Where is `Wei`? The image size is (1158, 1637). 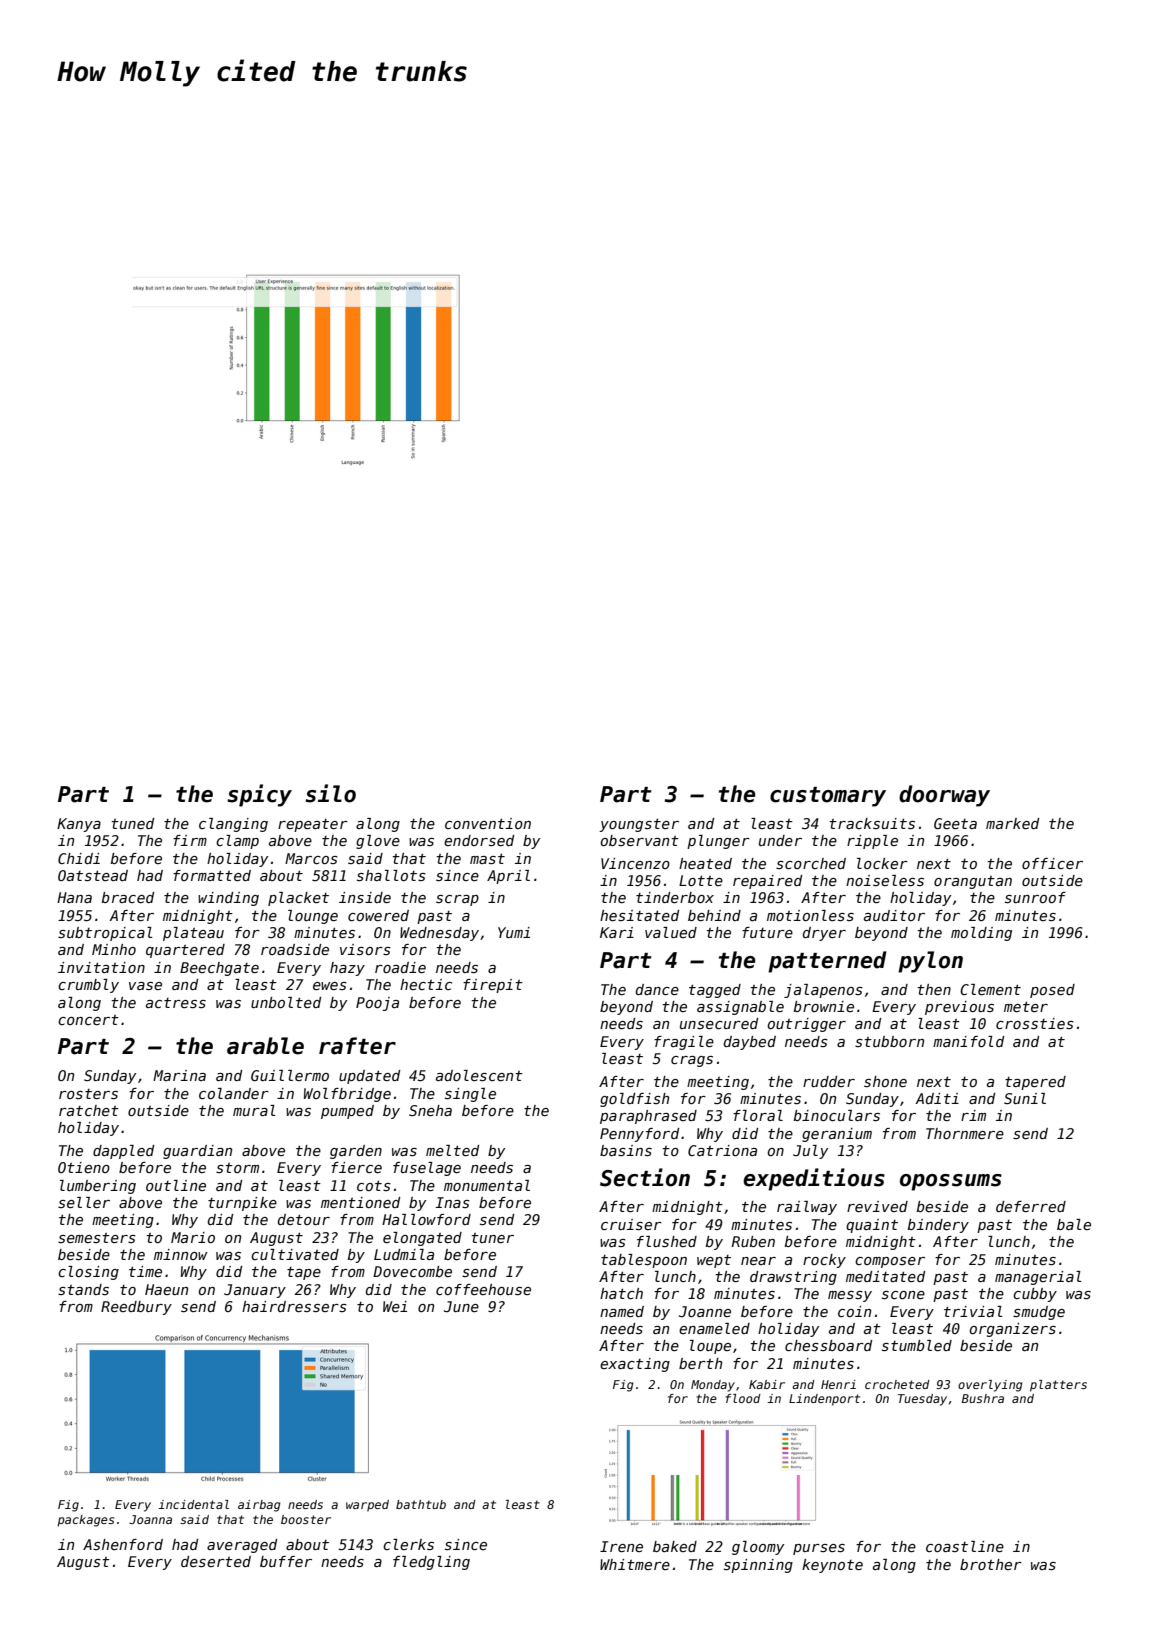
Wei is located at coordinates (395, 1306).
